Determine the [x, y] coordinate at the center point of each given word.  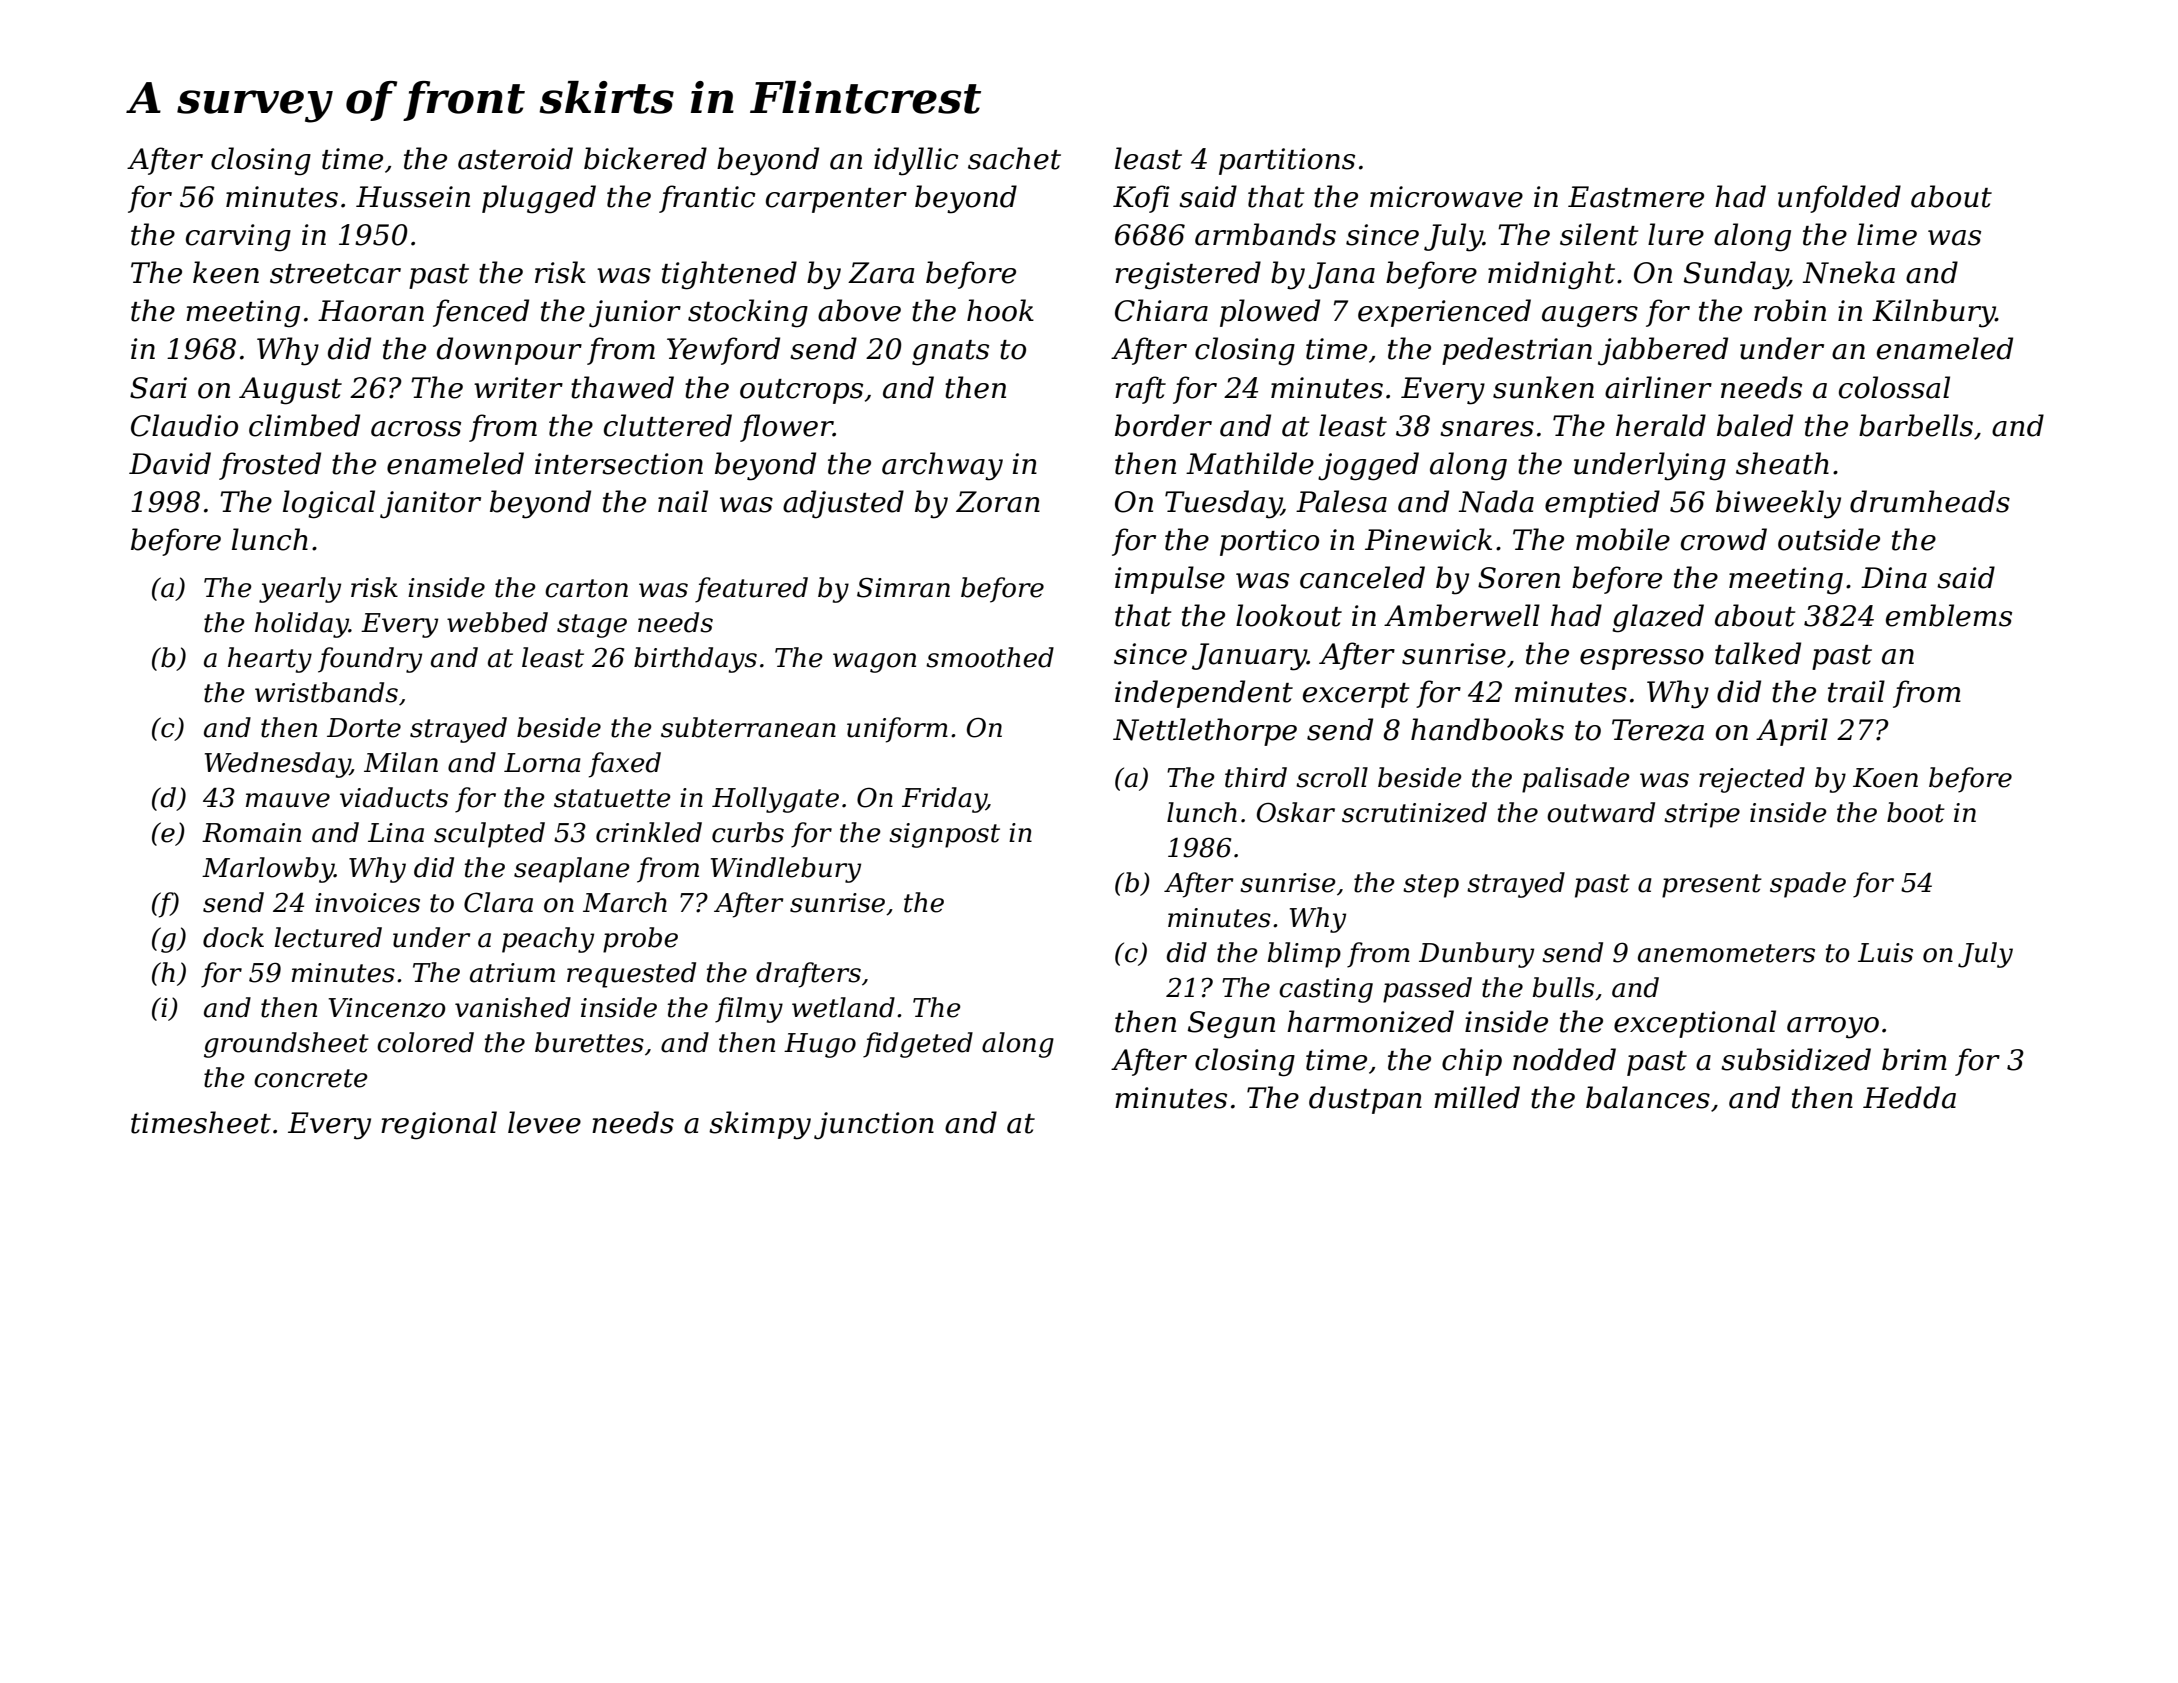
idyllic [916, 161]
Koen [1885, 778]
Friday [944, 800]
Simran [903, 588]
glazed [1658, 618]
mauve [288, 800]
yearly [300, 590]
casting [1326, 990]
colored [425, 1042]
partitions [1287, 161]
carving [238, 238]
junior [635, 314]
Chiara [1161, 310]
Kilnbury [1934, 313]
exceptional [1695, 1024]
